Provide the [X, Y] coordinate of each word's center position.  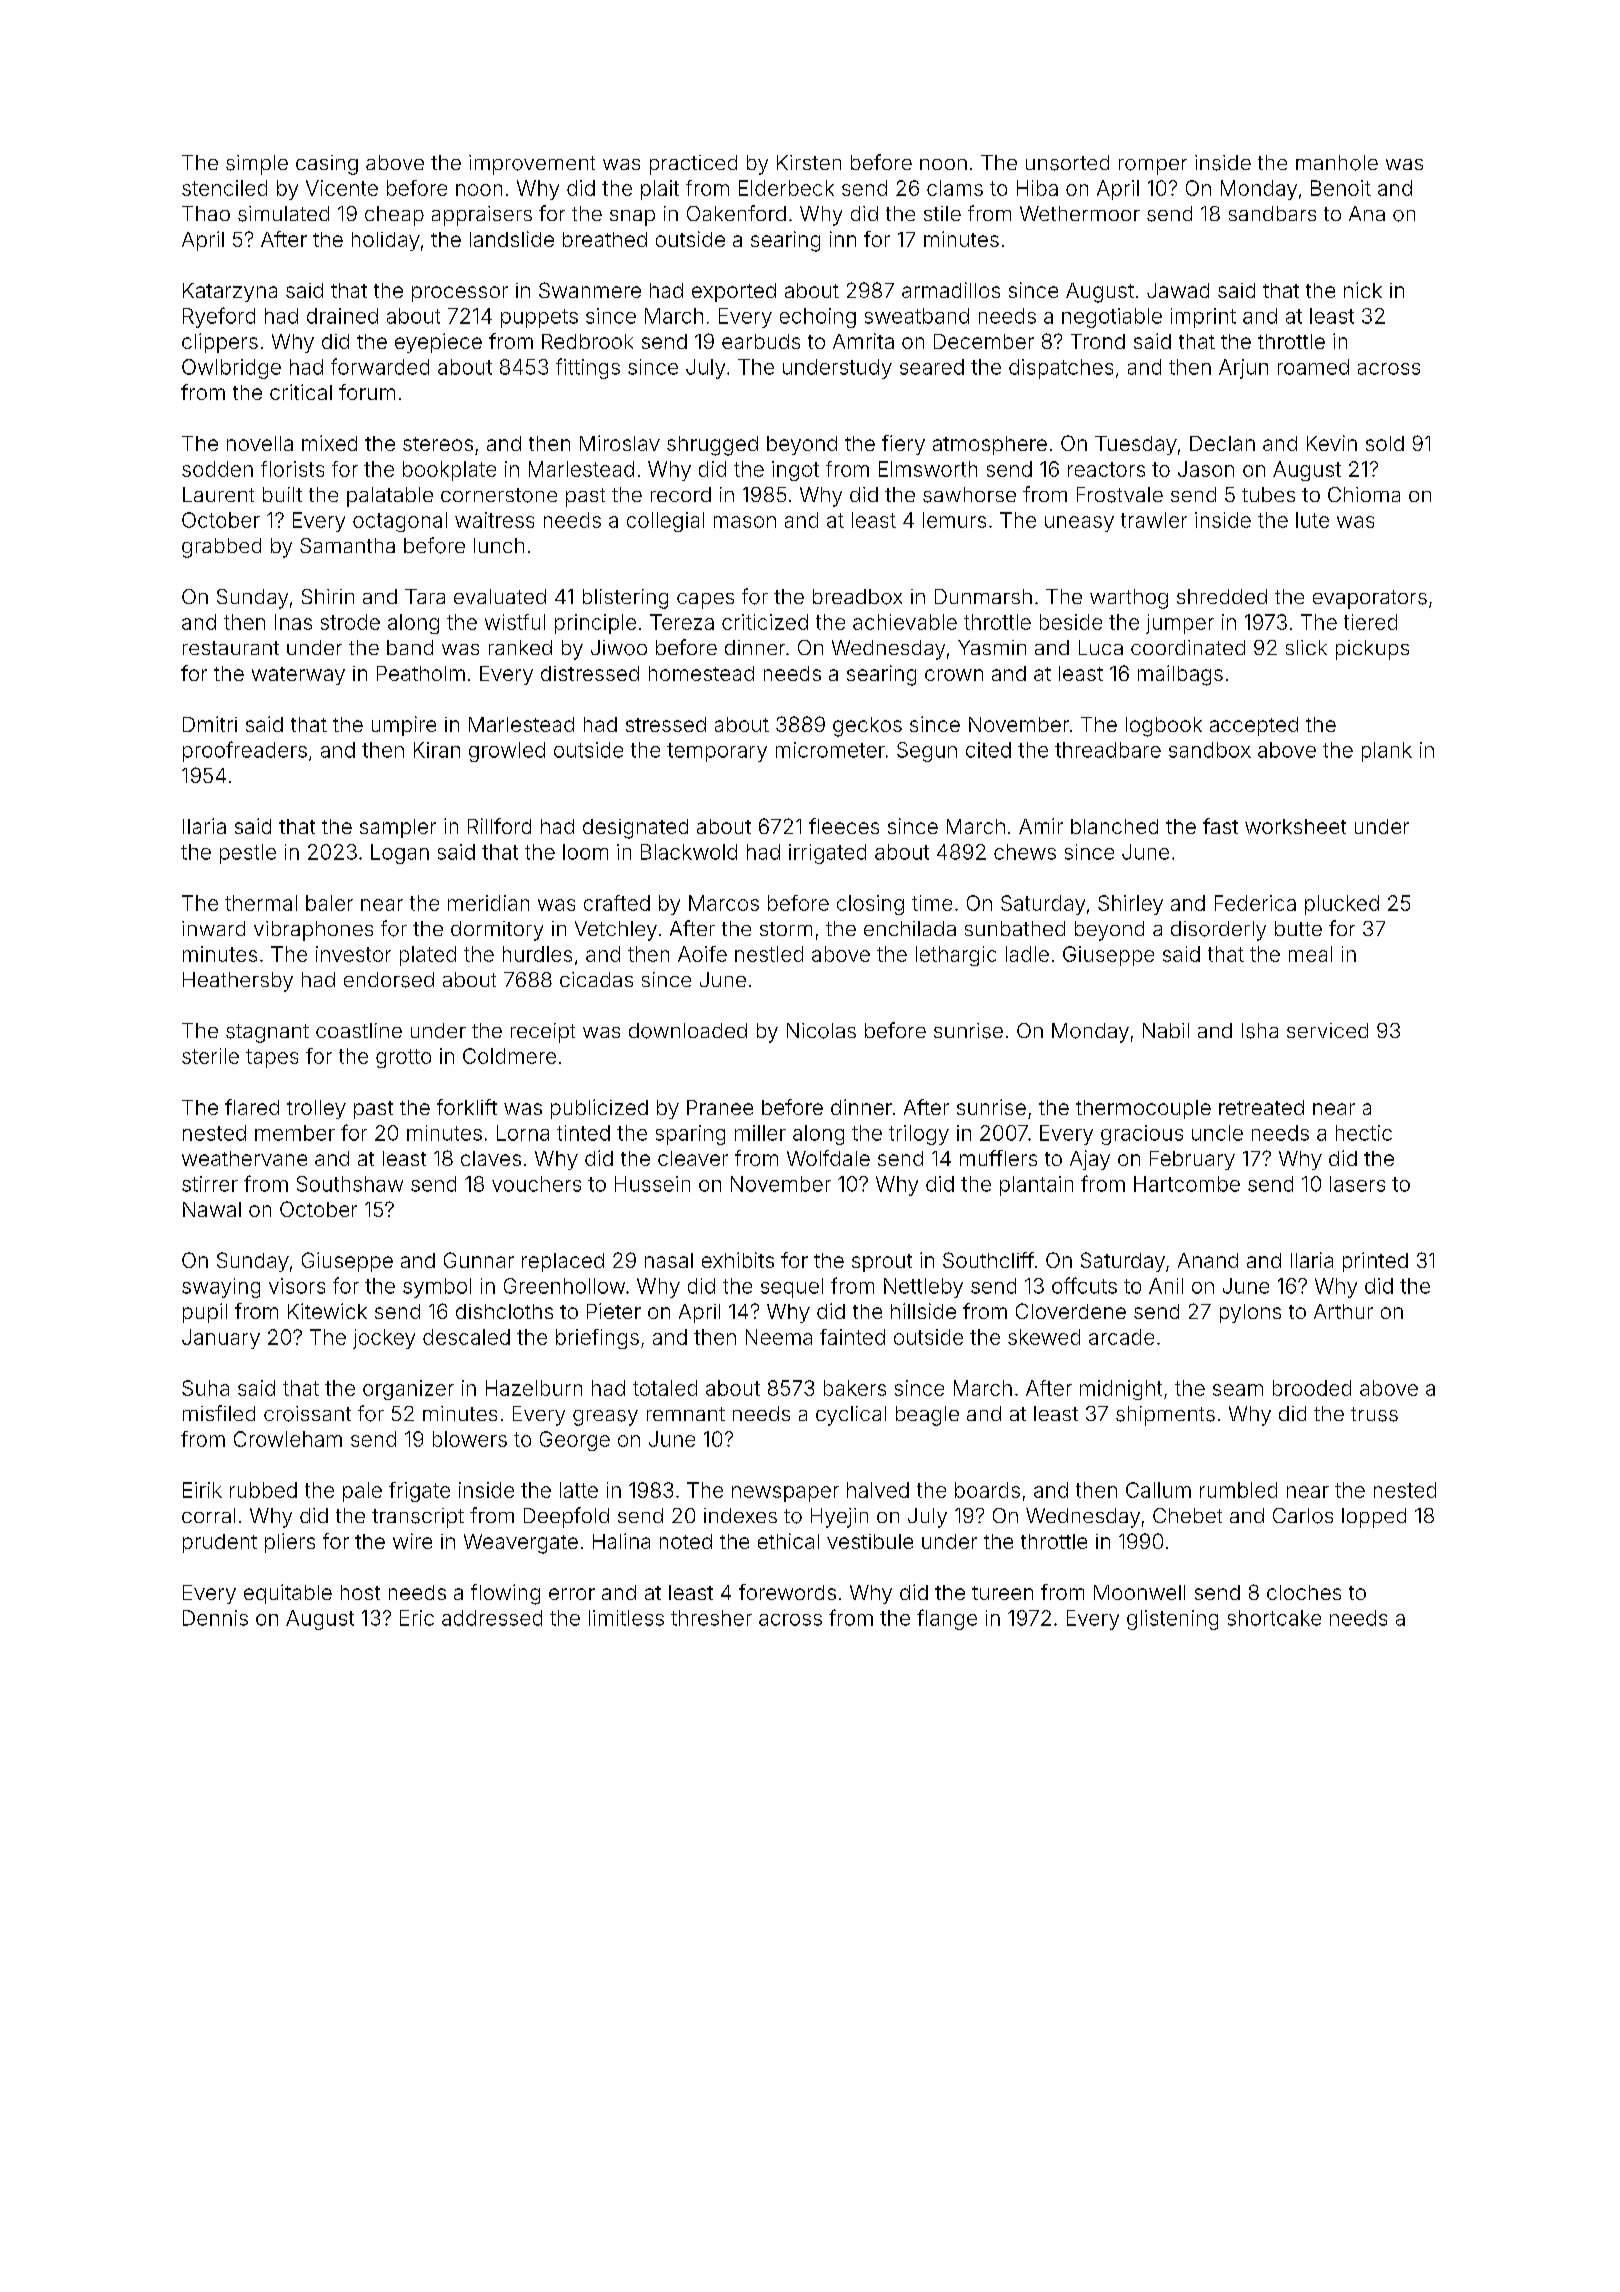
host [360, 1592]
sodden [217, 469]
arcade [1121, 1337]
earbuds [761, 341]
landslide [512, 239]
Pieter [614, 1311]
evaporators [1370, 599]
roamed [1313, 367]
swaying [221, 1288]
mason [745, 522]
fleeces [844, 826]
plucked [1342, 905]
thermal [261, 903]
